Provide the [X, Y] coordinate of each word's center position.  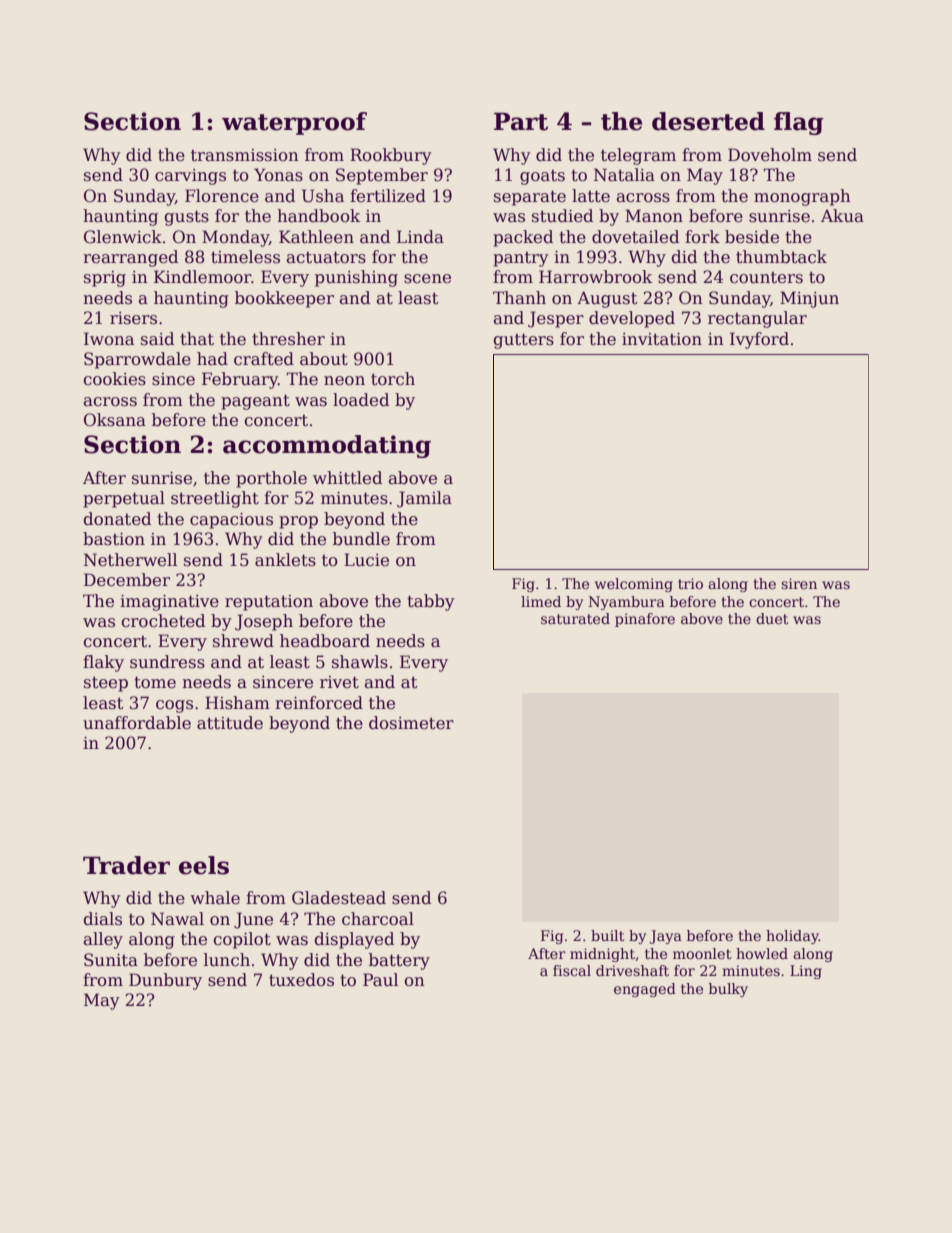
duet [772, 618]
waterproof [294, 123]
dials [103, 919]
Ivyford [759, 340]
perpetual [124, 499]
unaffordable [137, 723]
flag [798, 123]
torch [393, 379]
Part [521, 122]
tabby [431, 602]
